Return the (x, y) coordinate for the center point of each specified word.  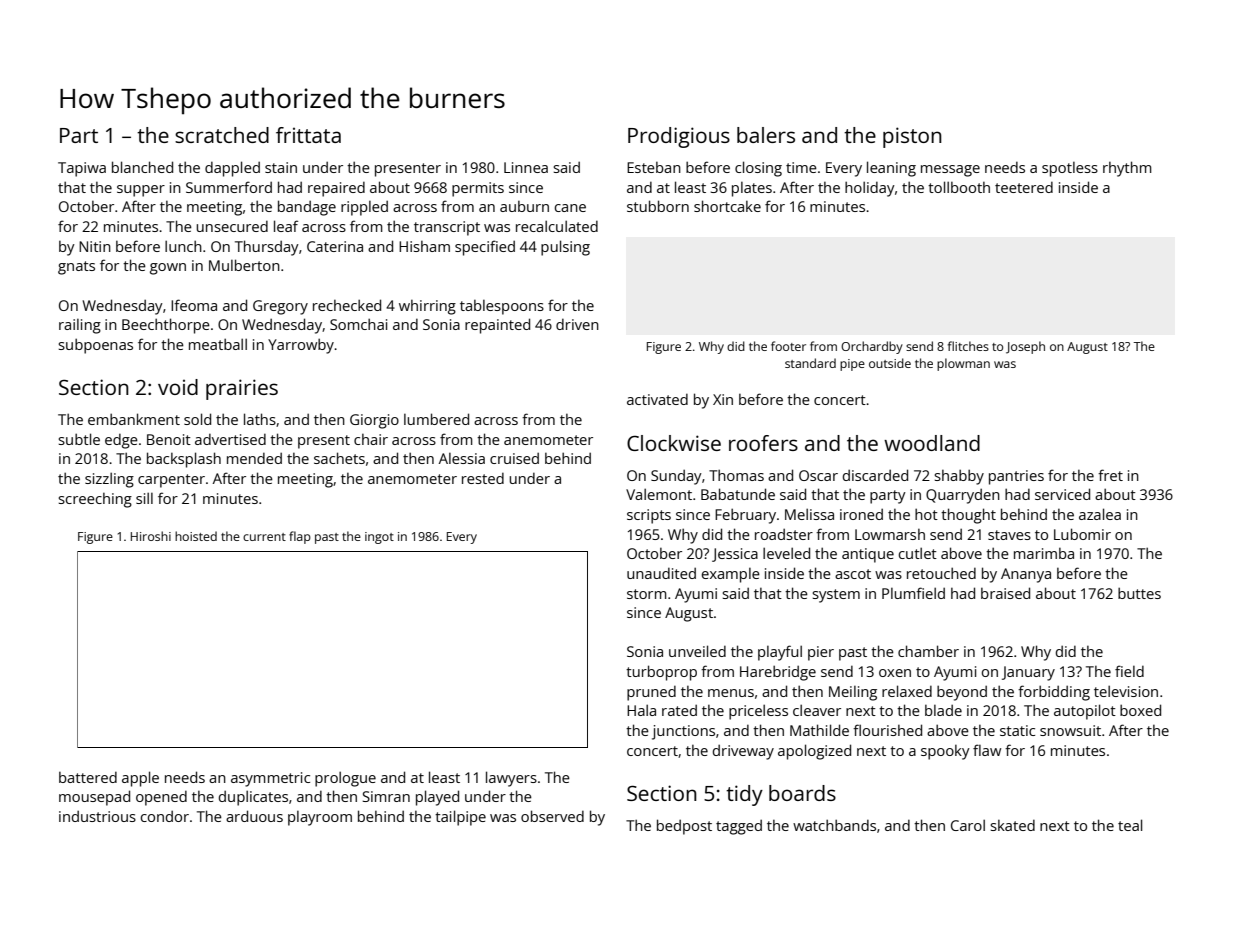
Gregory (280, 307)
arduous (254, 816)
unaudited (661, 573)
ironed (861, 514)
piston (912, 137)
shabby (959, 477)
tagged (739, 827)
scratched (222, 135)
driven (577, 324)
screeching (95, 500)
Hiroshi (151, 536)
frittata (308, 135)
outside (890, 363)
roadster (784, 534)
